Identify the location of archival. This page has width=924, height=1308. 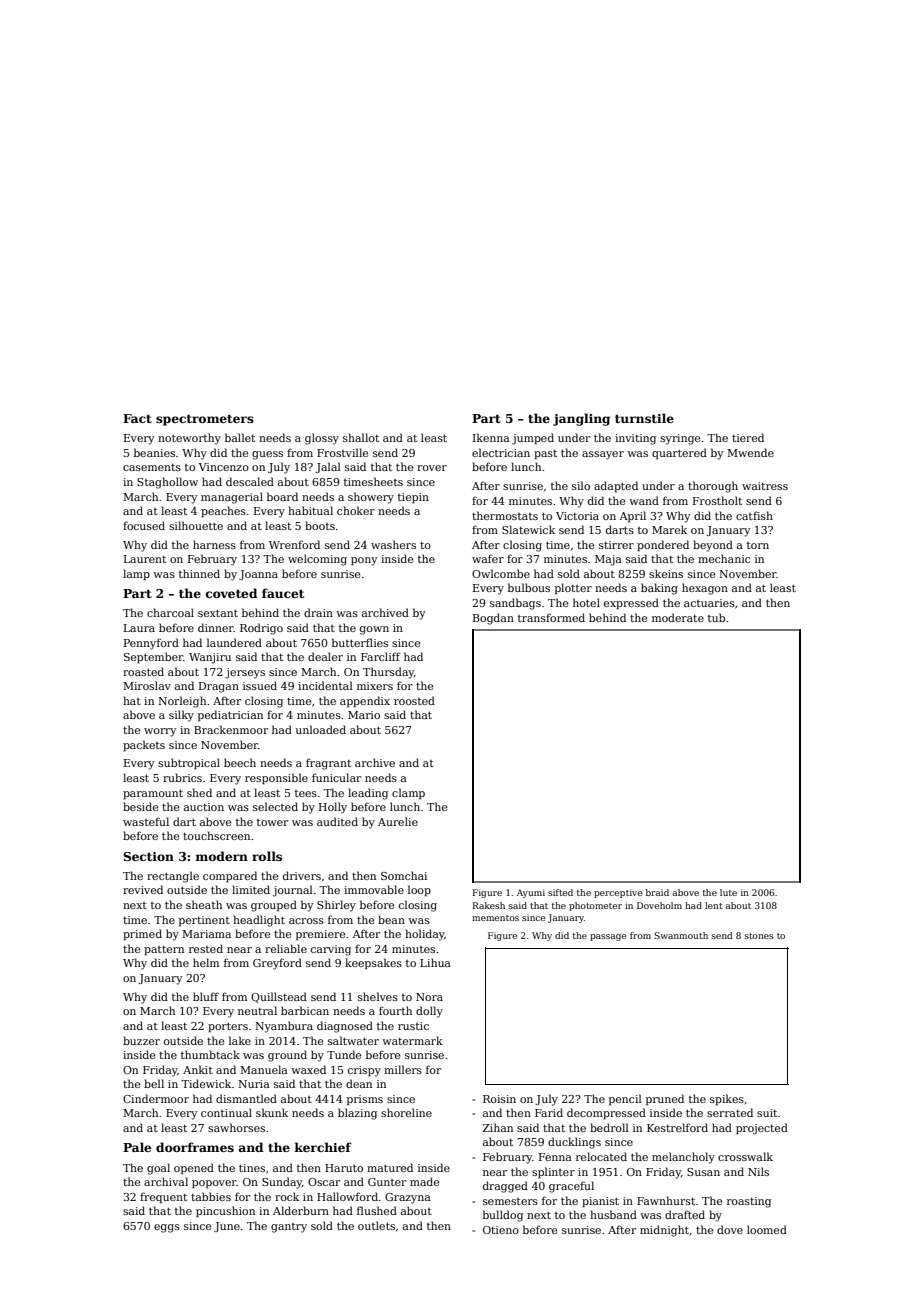
(166, 1181).
